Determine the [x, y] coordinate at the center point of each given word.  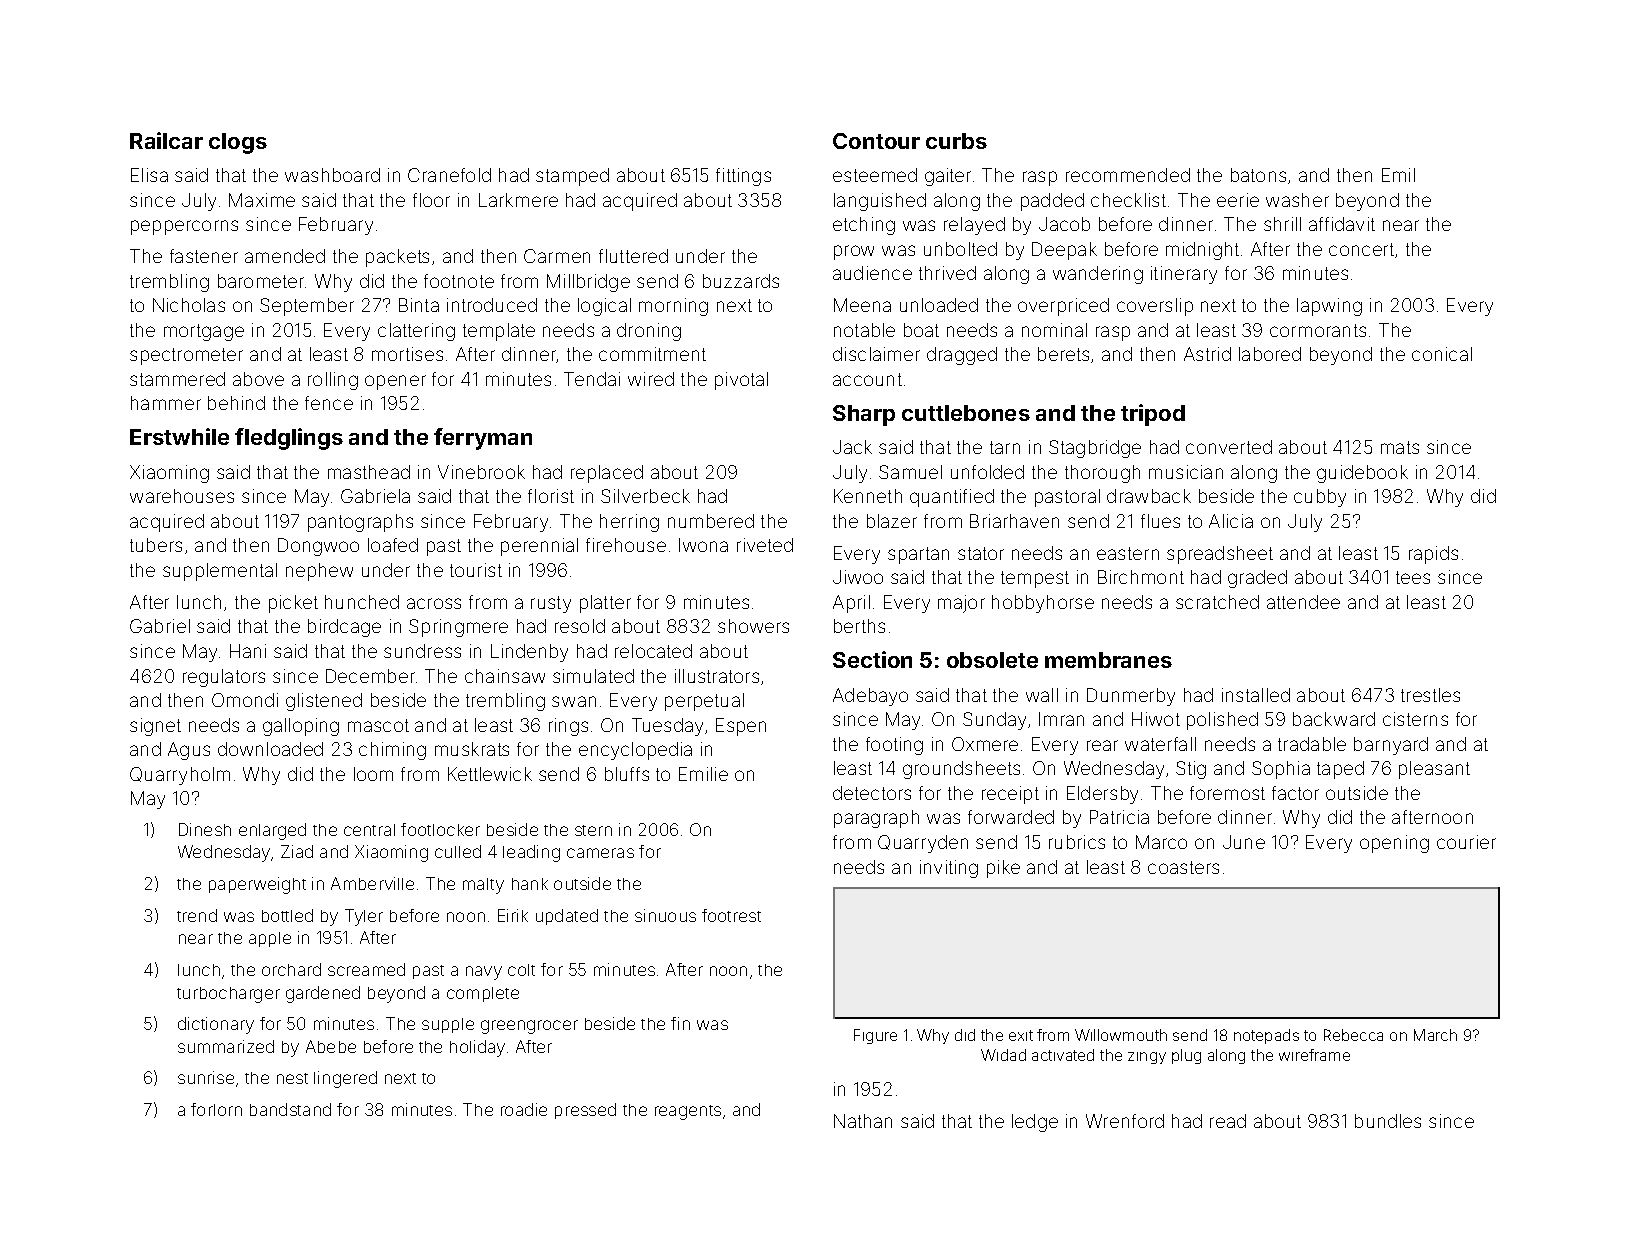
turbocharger [228, 995]
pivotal [741, 381]
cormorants [1318, 330]
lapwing [1329, 307]
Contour [876, 141]
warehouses [182, 496]
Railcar [166, 140]
